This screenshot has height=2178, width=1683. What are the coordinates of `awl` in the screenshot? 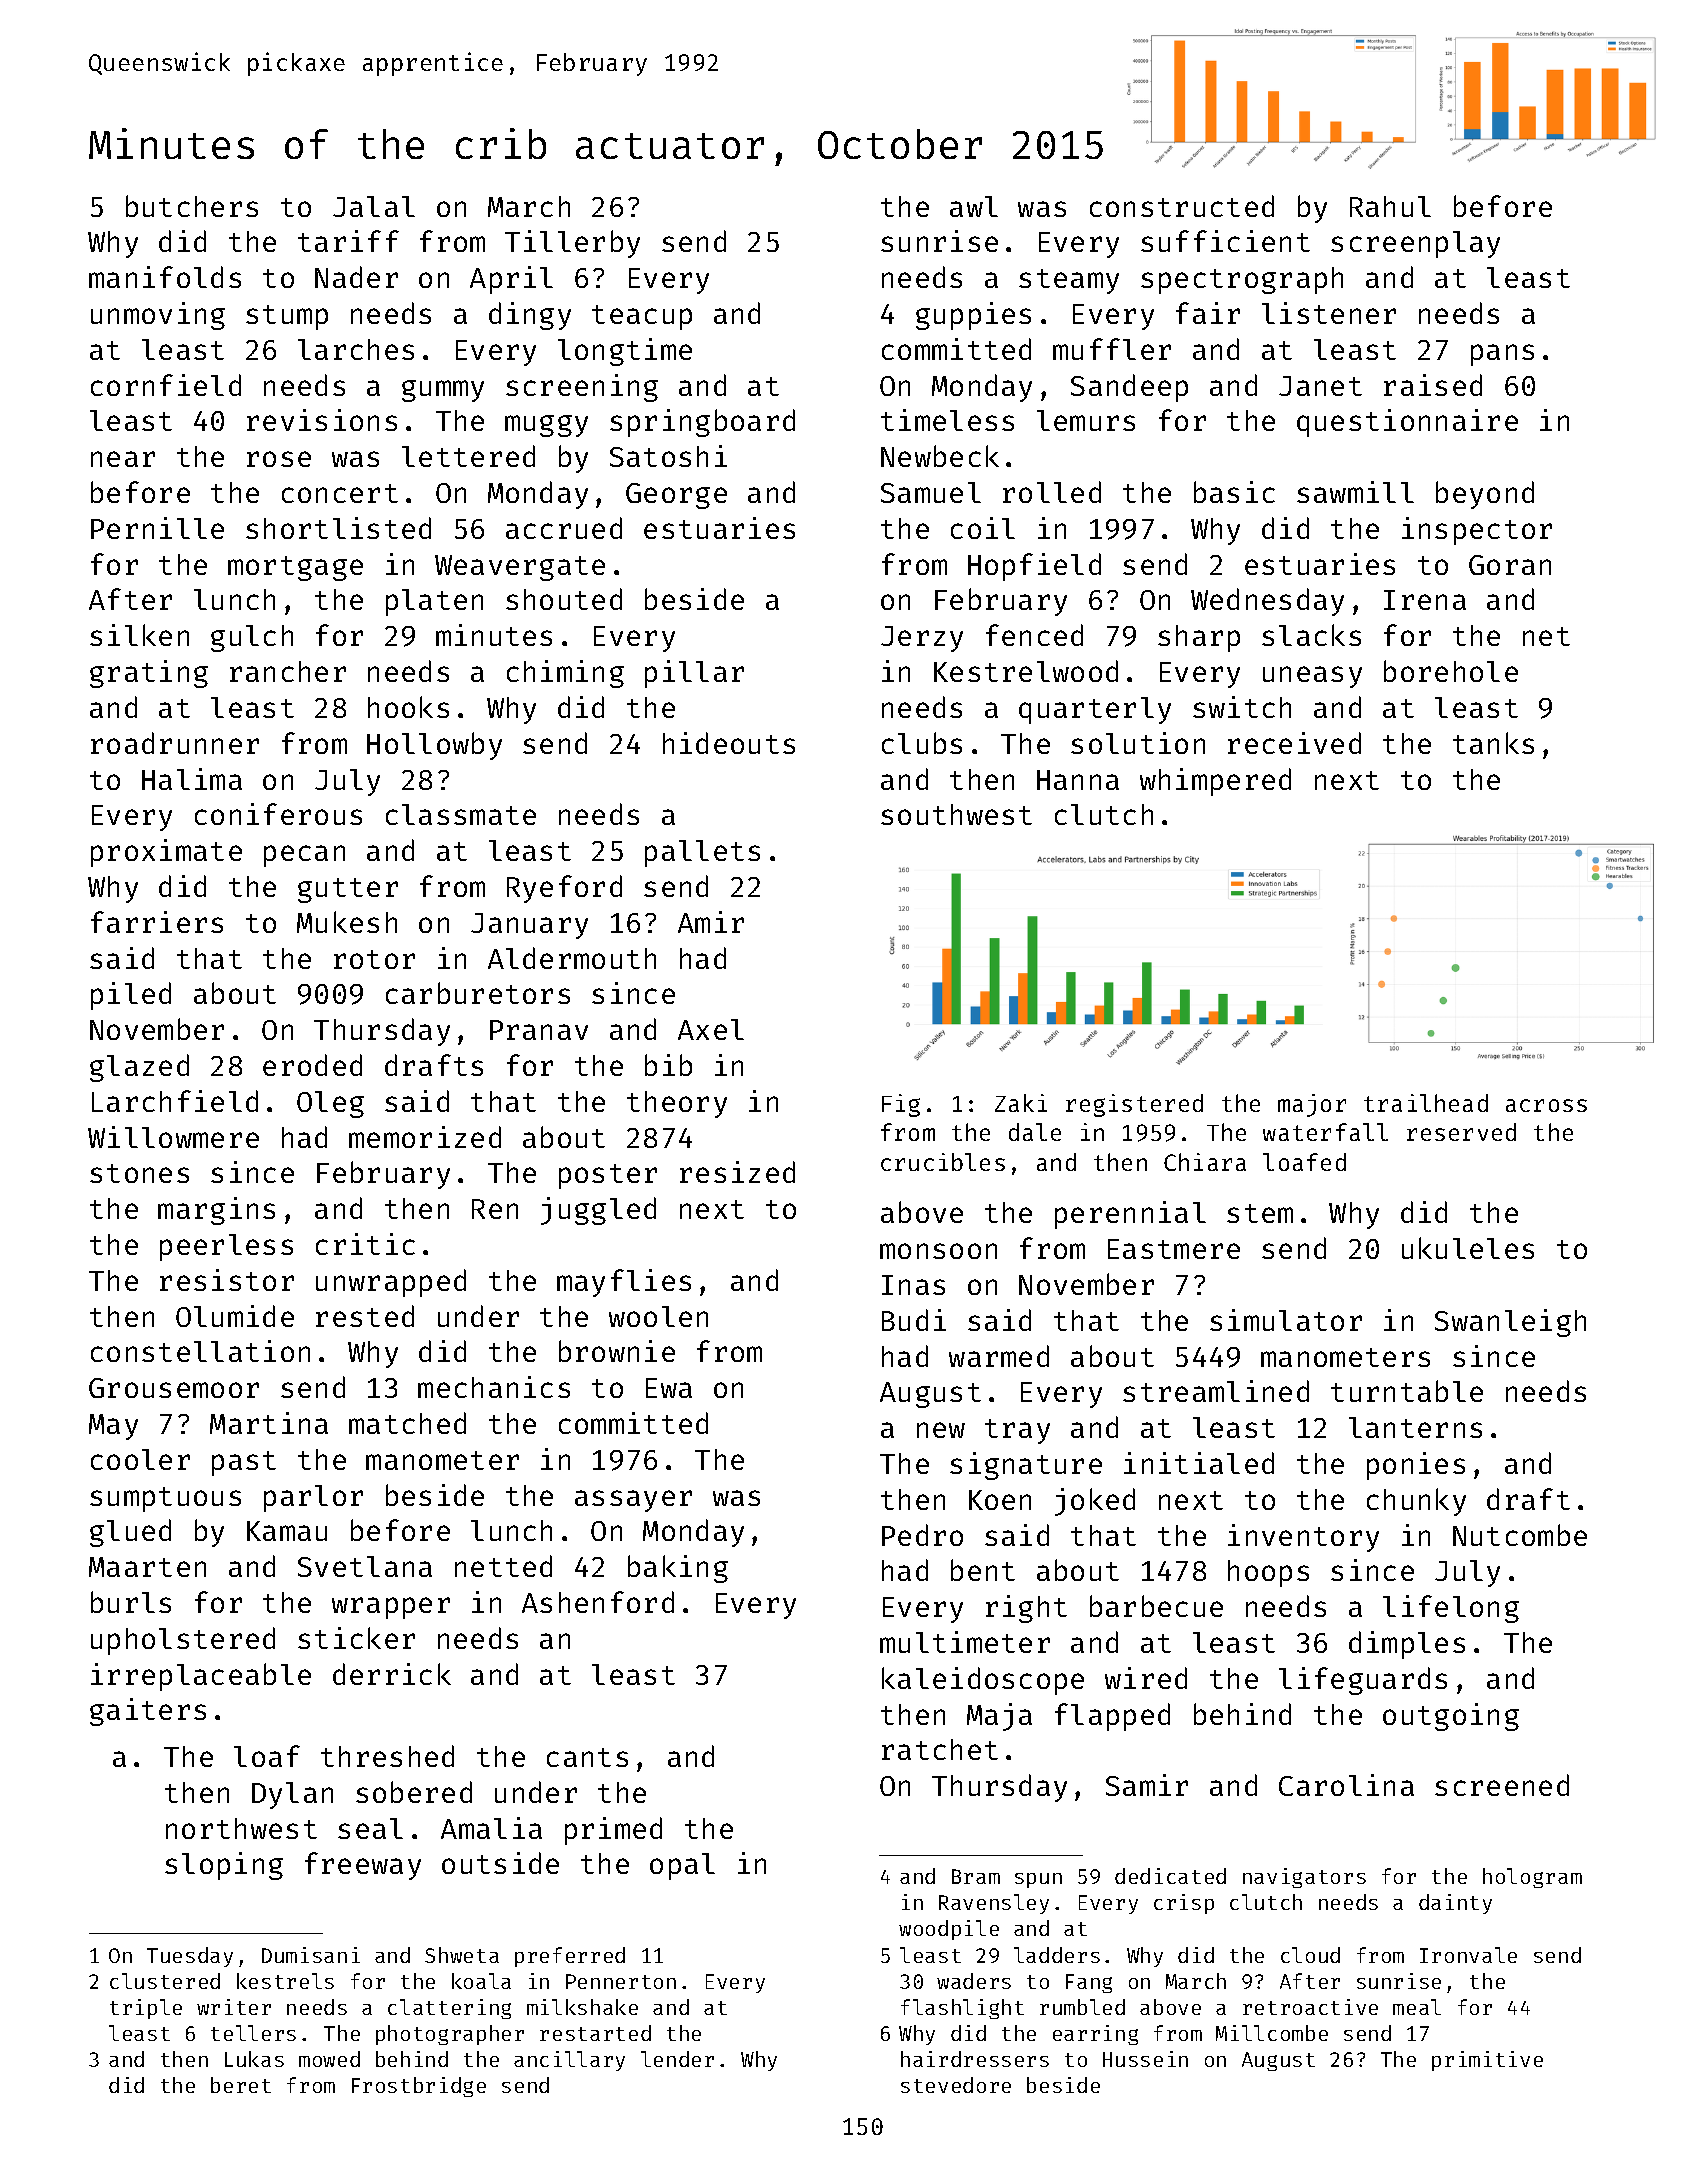 It's located at (974, 206).
